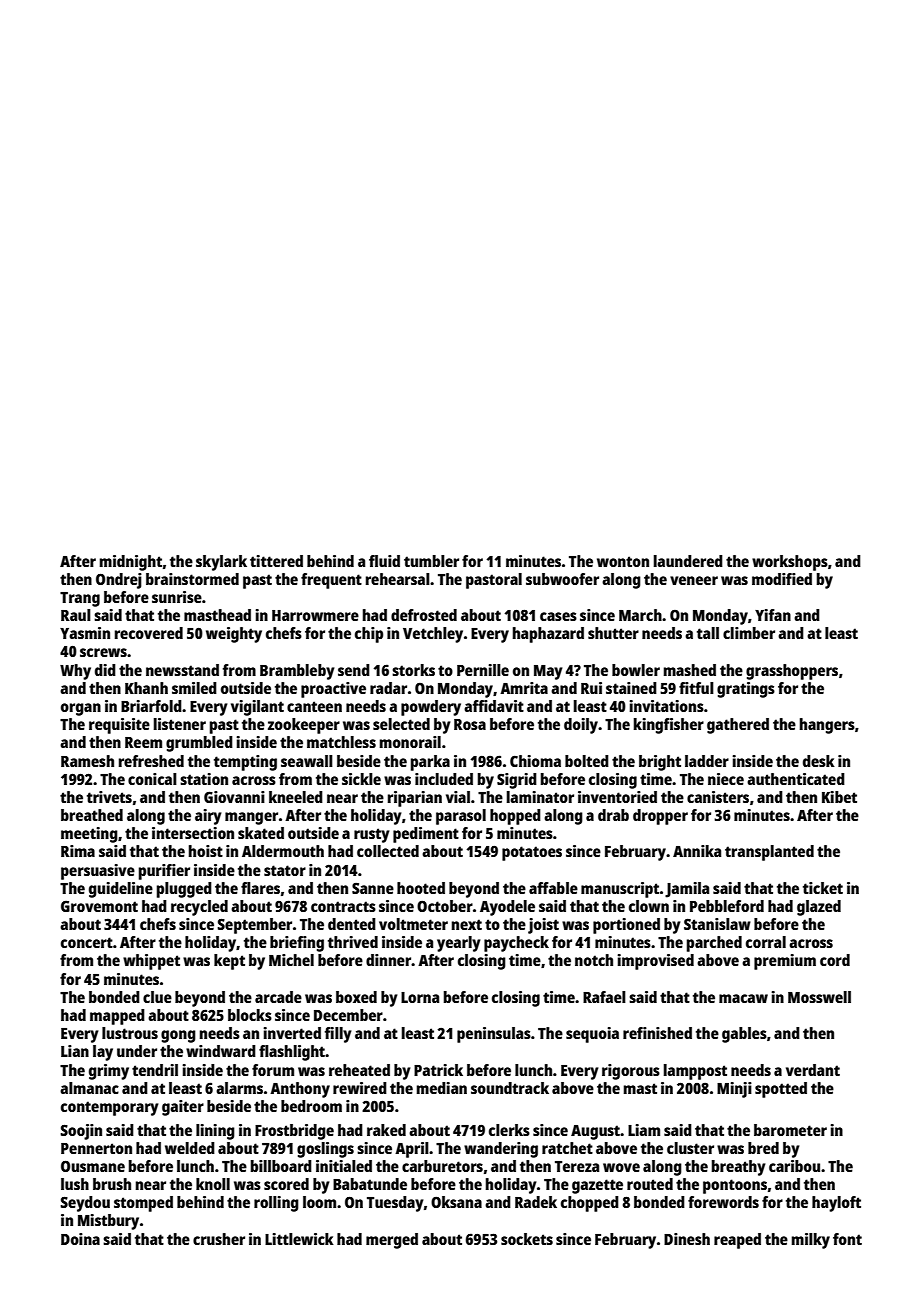  I want to click on lay, so click(103, 1053).
